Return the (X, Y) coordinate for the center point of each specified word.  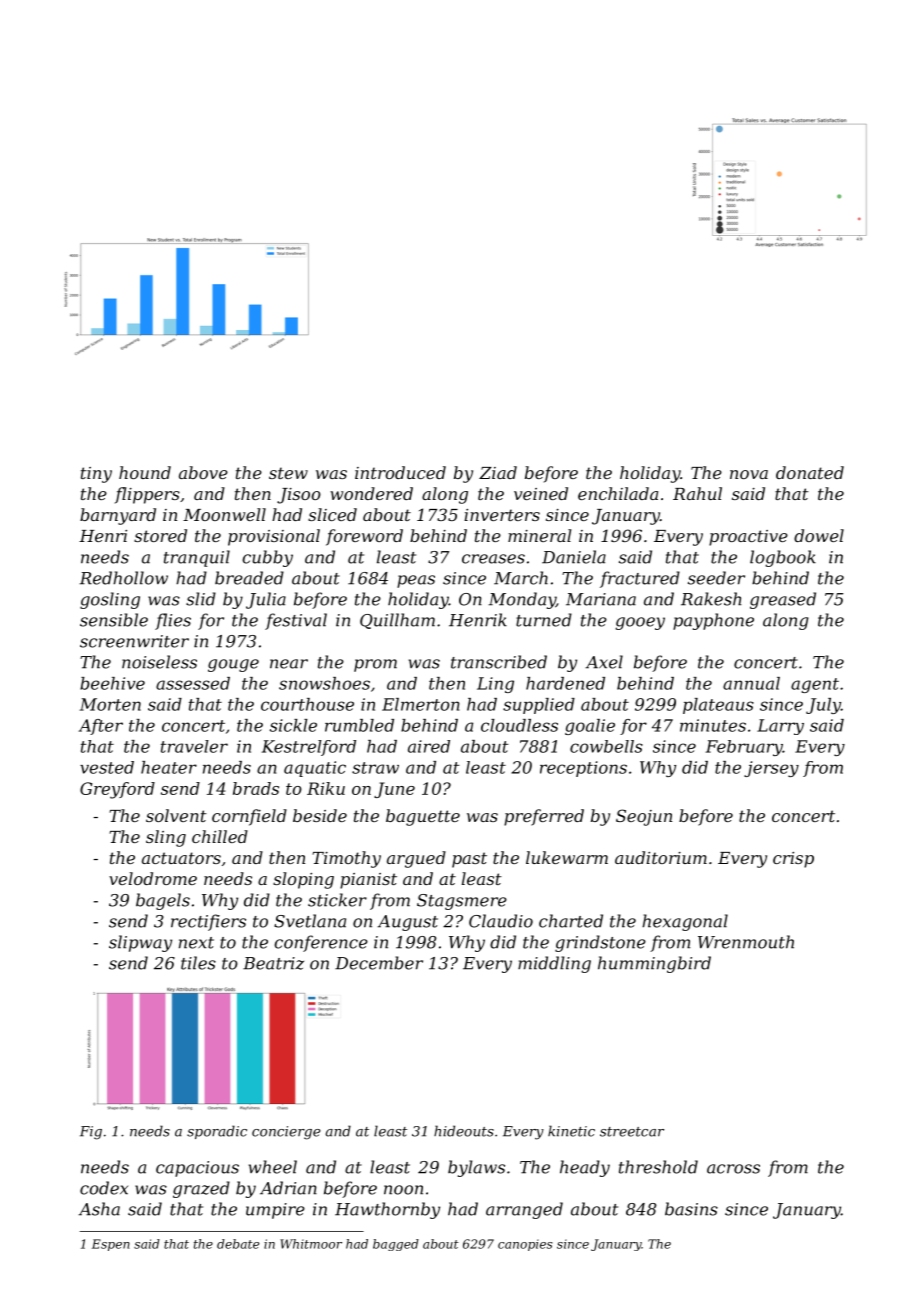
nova (749, 474)
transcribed (499, 662)
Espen (111, 1245)
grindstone (600, 943)
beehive (112, 683)
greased (783, 600)
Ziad (498, 472)
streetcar (632, 1132)
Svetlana (310, 921)
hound (145, 472)
